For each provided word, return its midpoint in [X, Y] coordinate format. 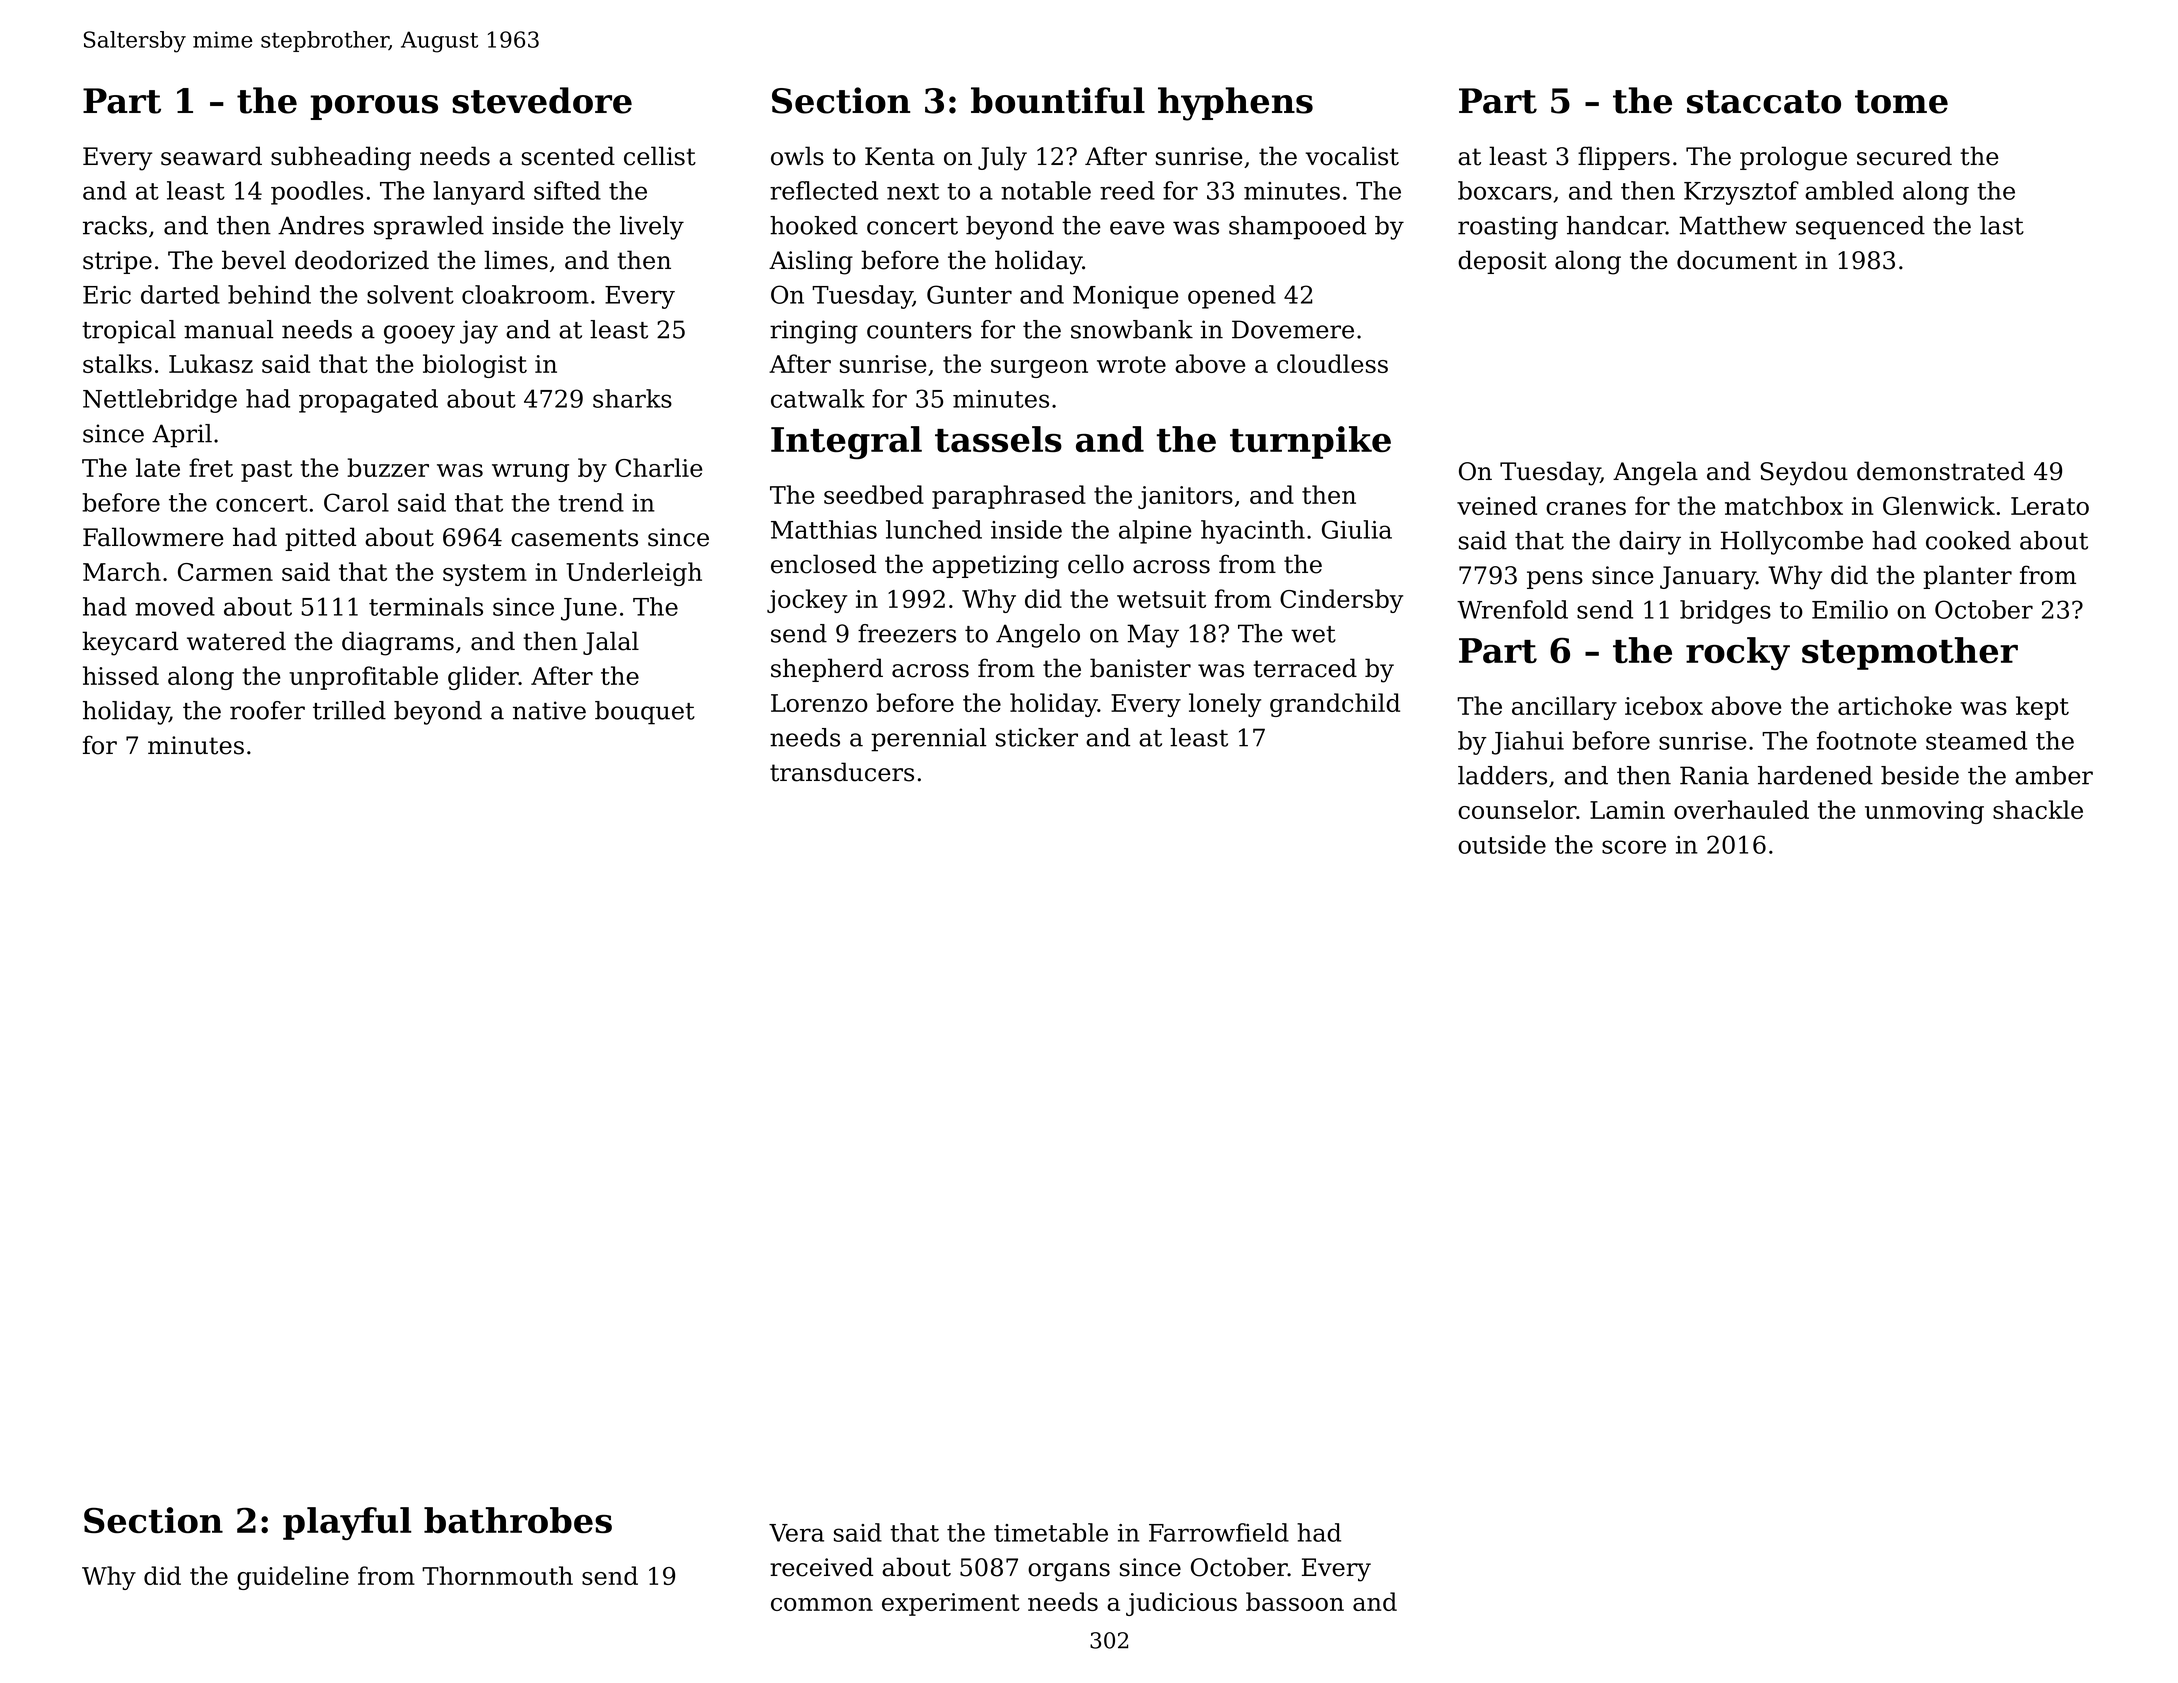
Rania [1714, 775]
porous [374, 107]
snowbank [1132, 329]
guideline [293, 1578]
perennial [928, 740]
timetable [1051, 1532]
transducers [842, 772]
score [1634, 847]
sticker [1037, 737]
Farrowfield [1219, 1532]
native [549, 710]
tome [1901, 102]
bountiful [1058, 100]
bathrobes [518, 1520]
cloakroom [525, 294]
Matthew [1733, 225]
